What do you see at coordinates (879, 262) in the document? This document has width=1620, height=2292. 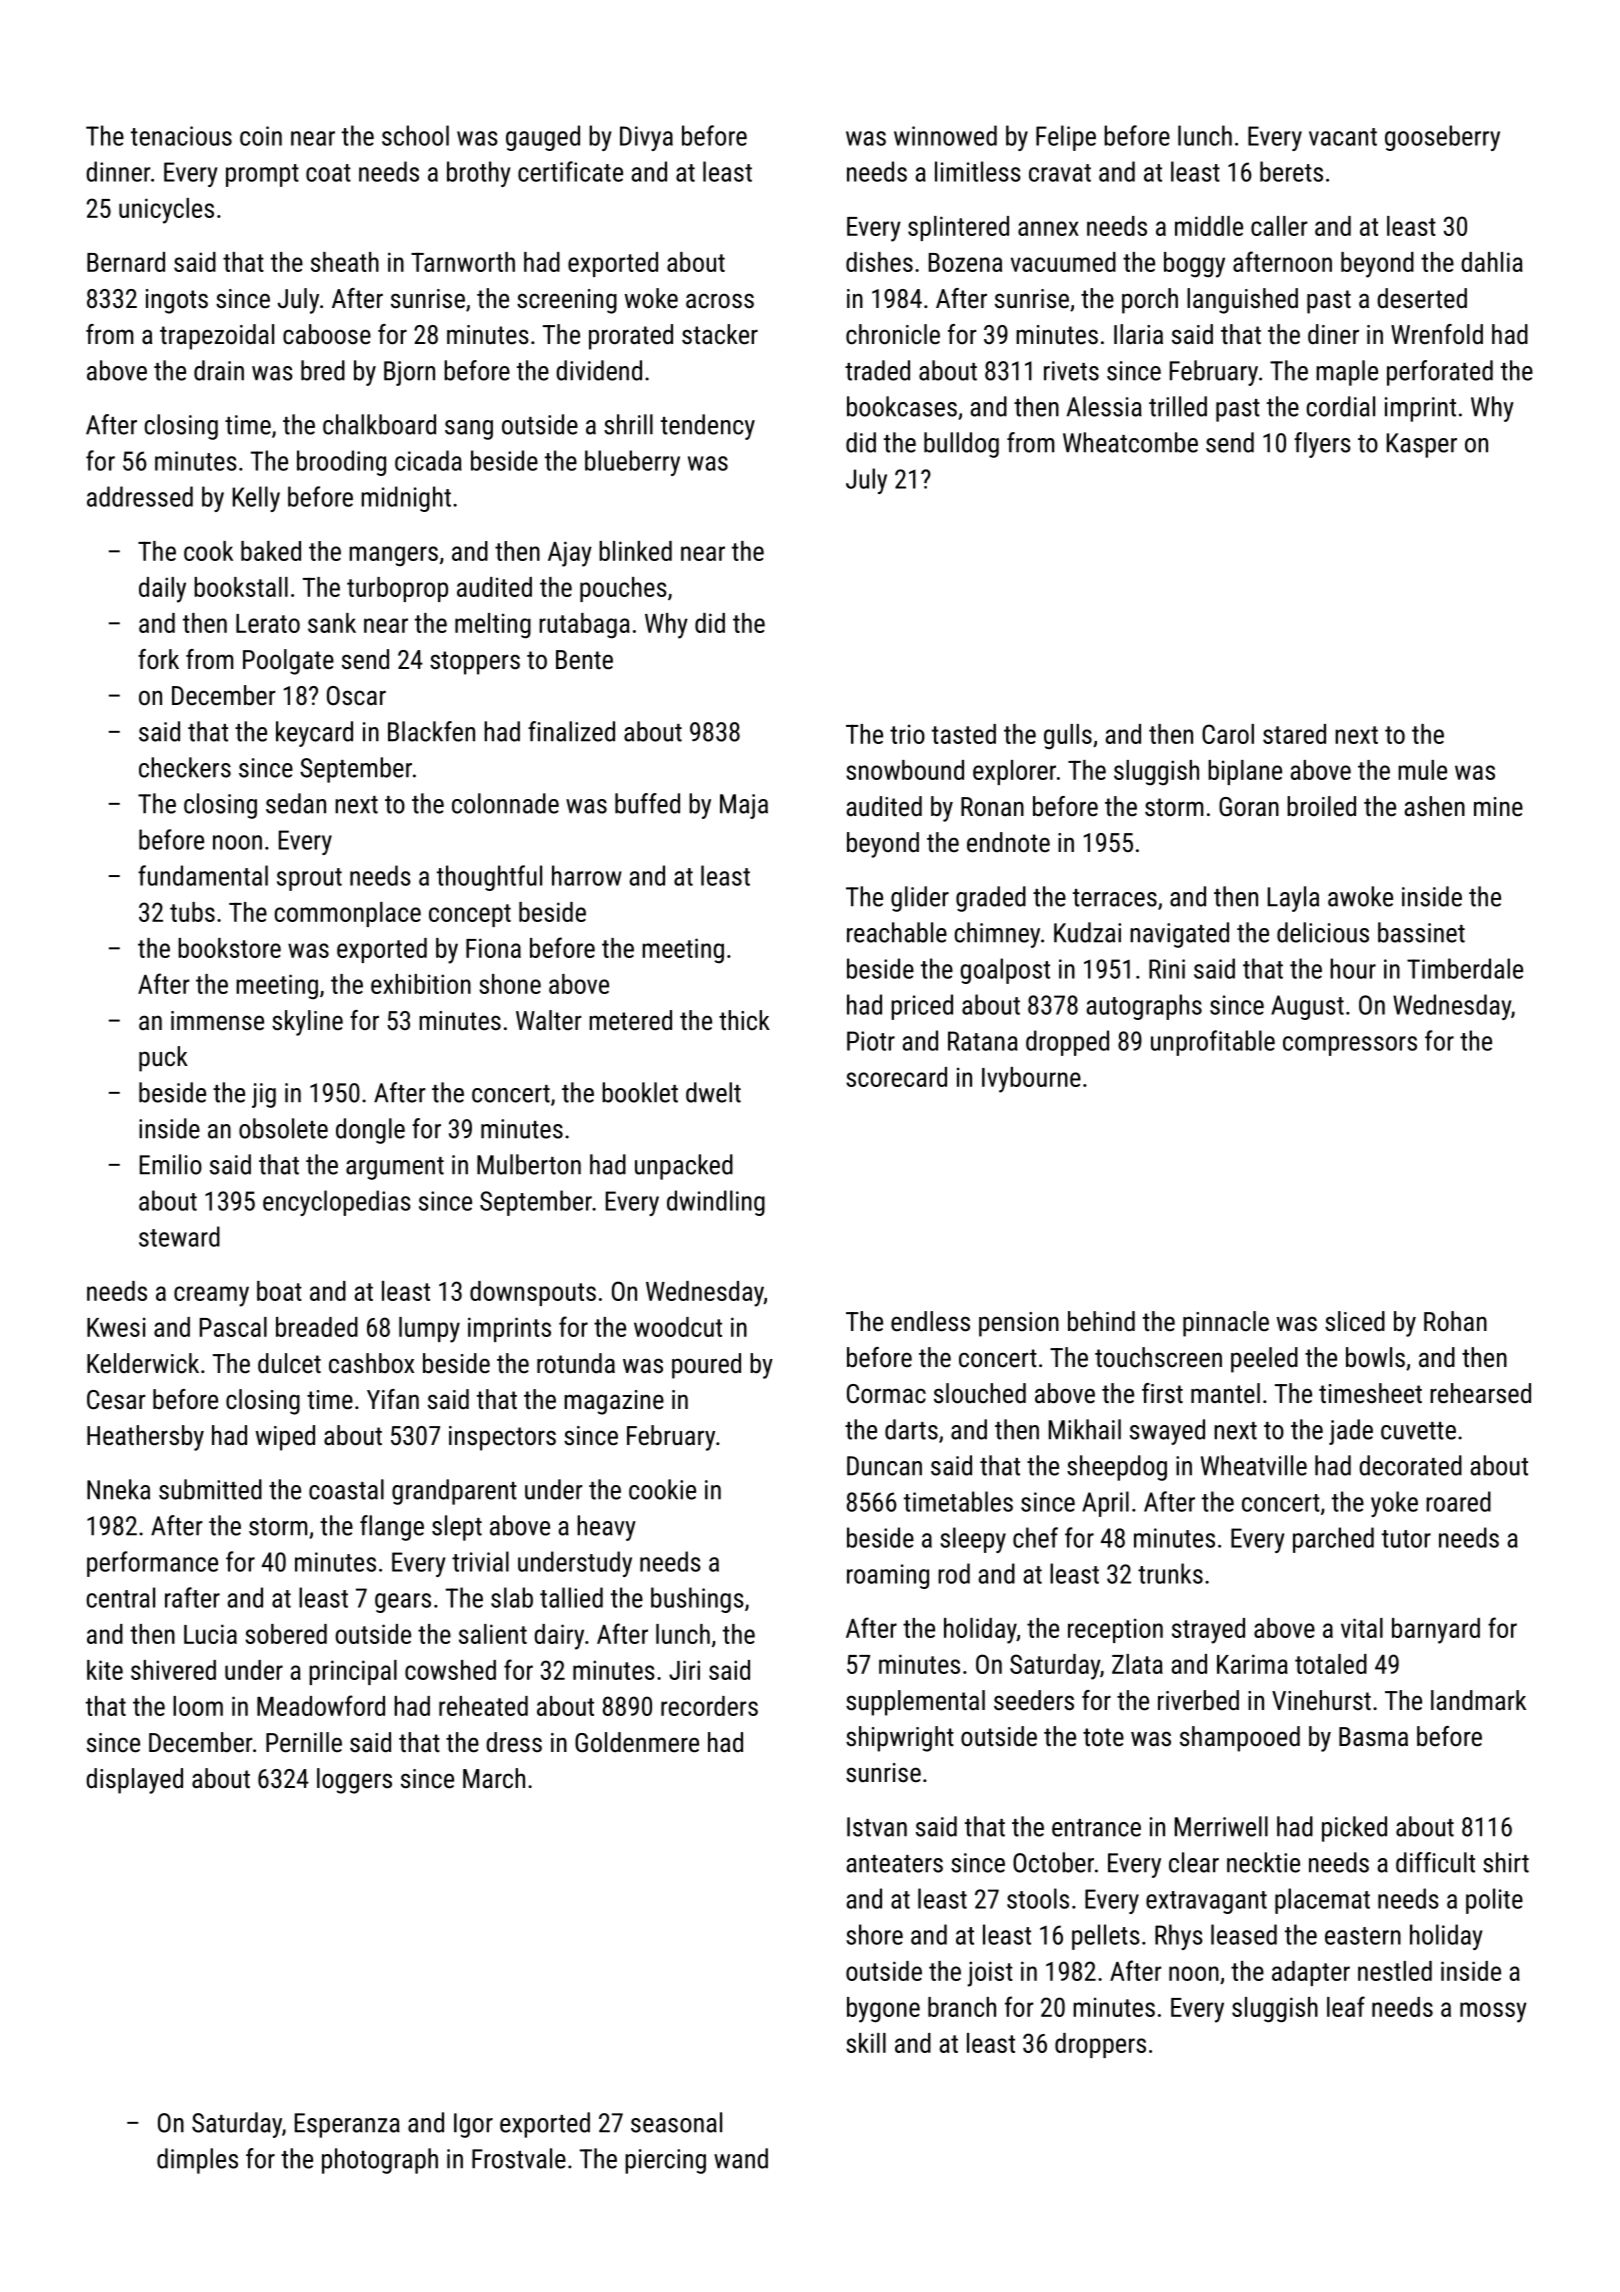 I see `dishes` at bounding box center [879, 262].
